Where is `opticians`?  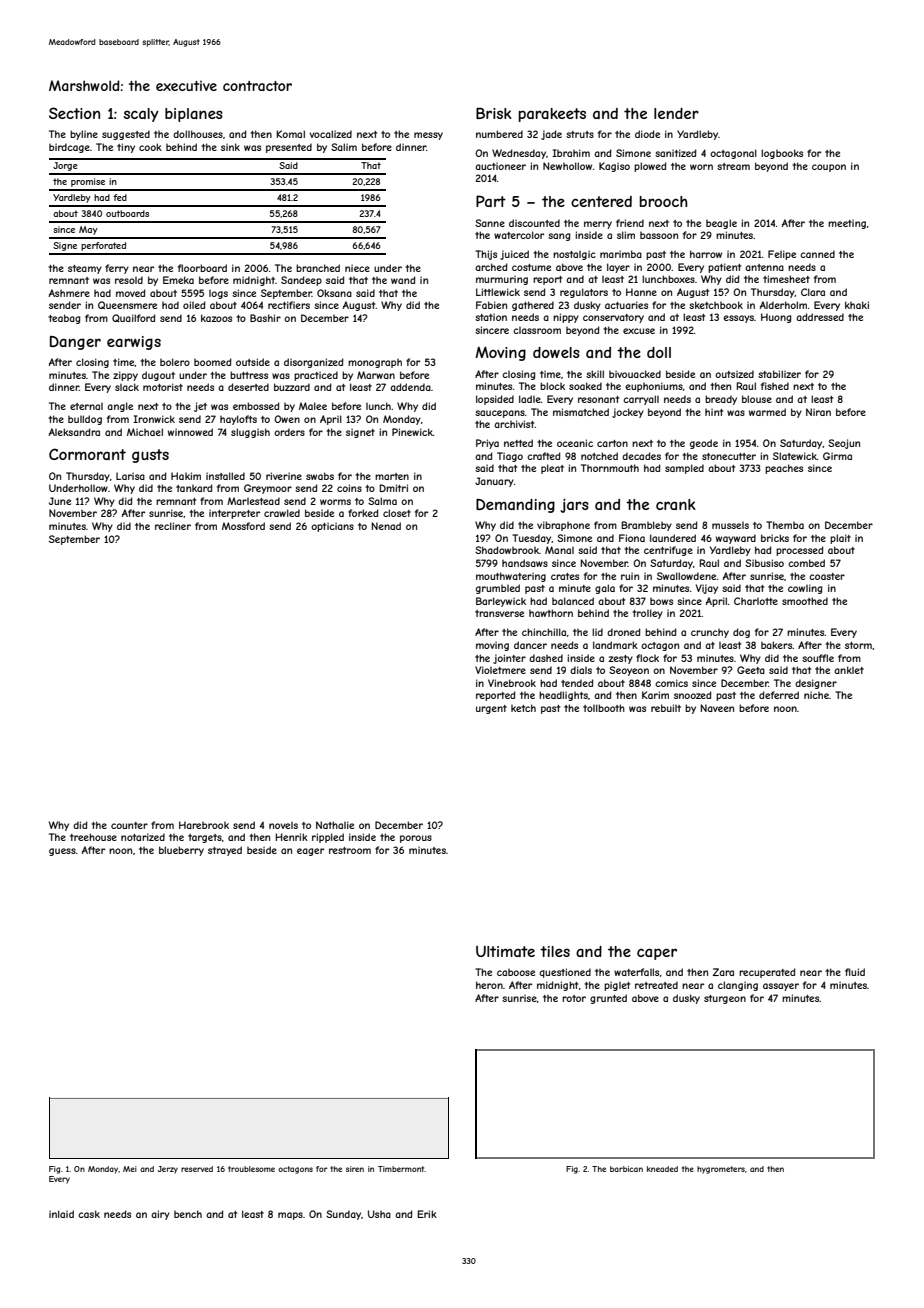
opticians is located at coordinates (332, 527).
